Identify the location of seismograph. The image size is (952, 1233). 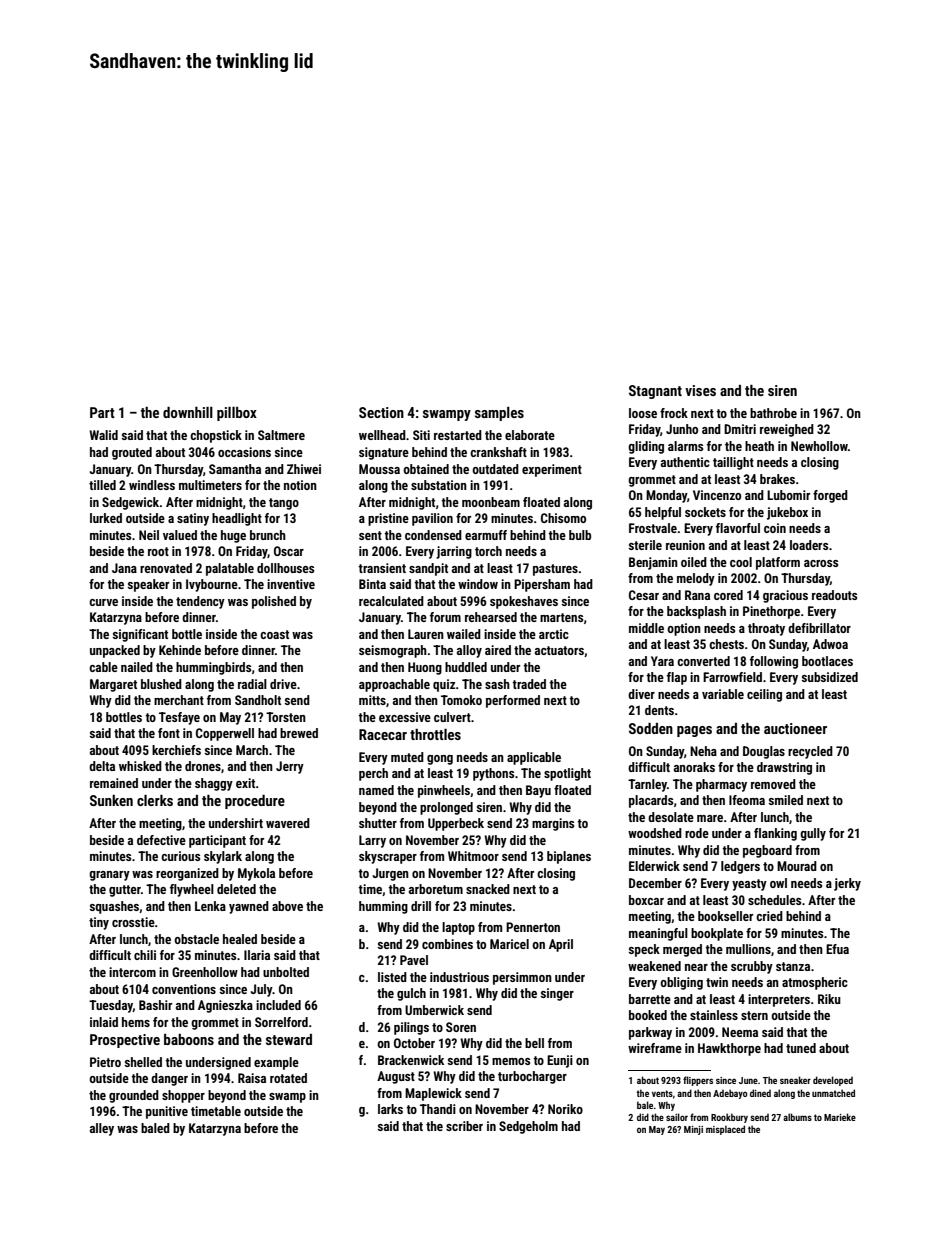
(393, 651).
